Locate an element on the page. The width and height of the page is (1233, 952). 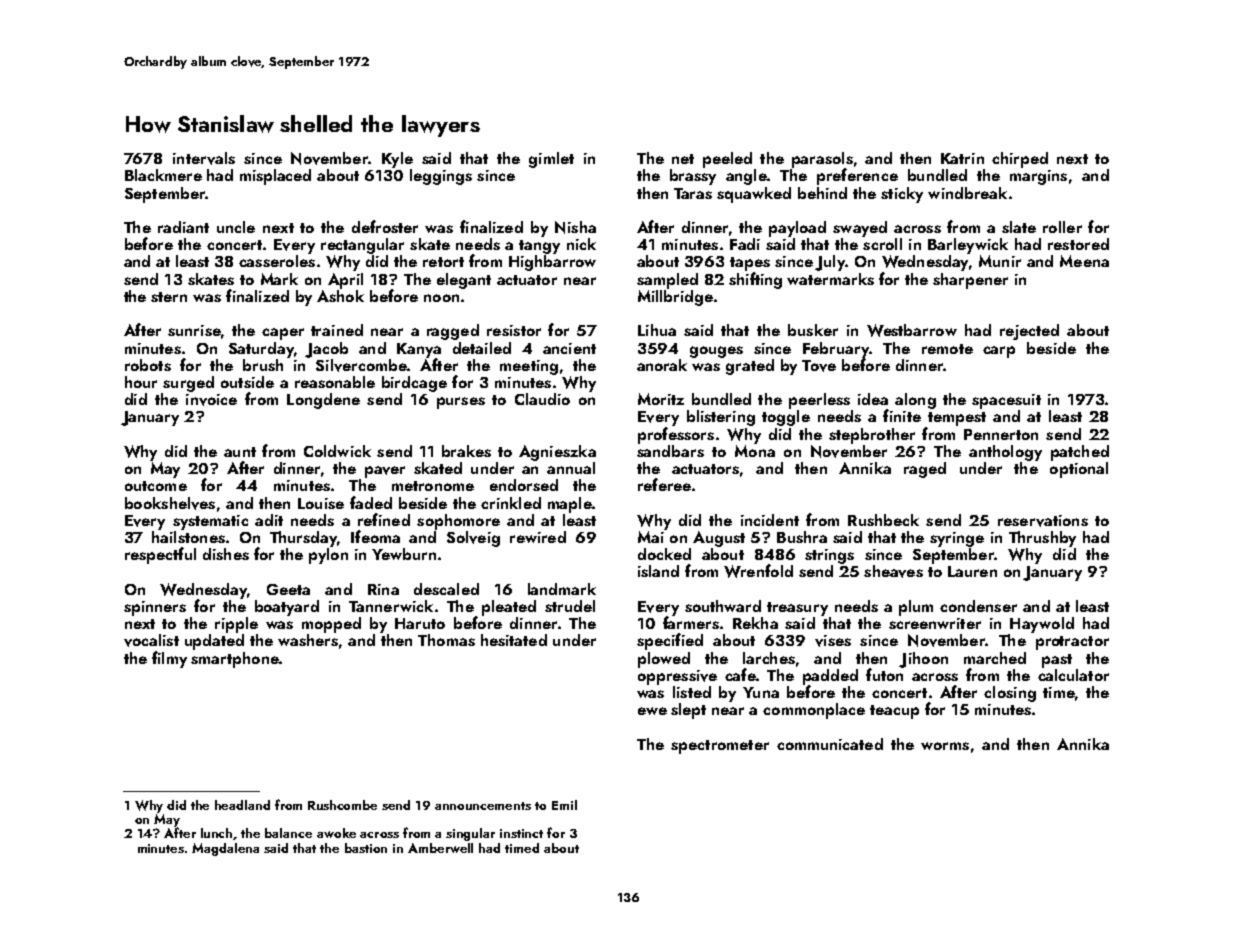
Katrin is located at coordinates (962, 158).
